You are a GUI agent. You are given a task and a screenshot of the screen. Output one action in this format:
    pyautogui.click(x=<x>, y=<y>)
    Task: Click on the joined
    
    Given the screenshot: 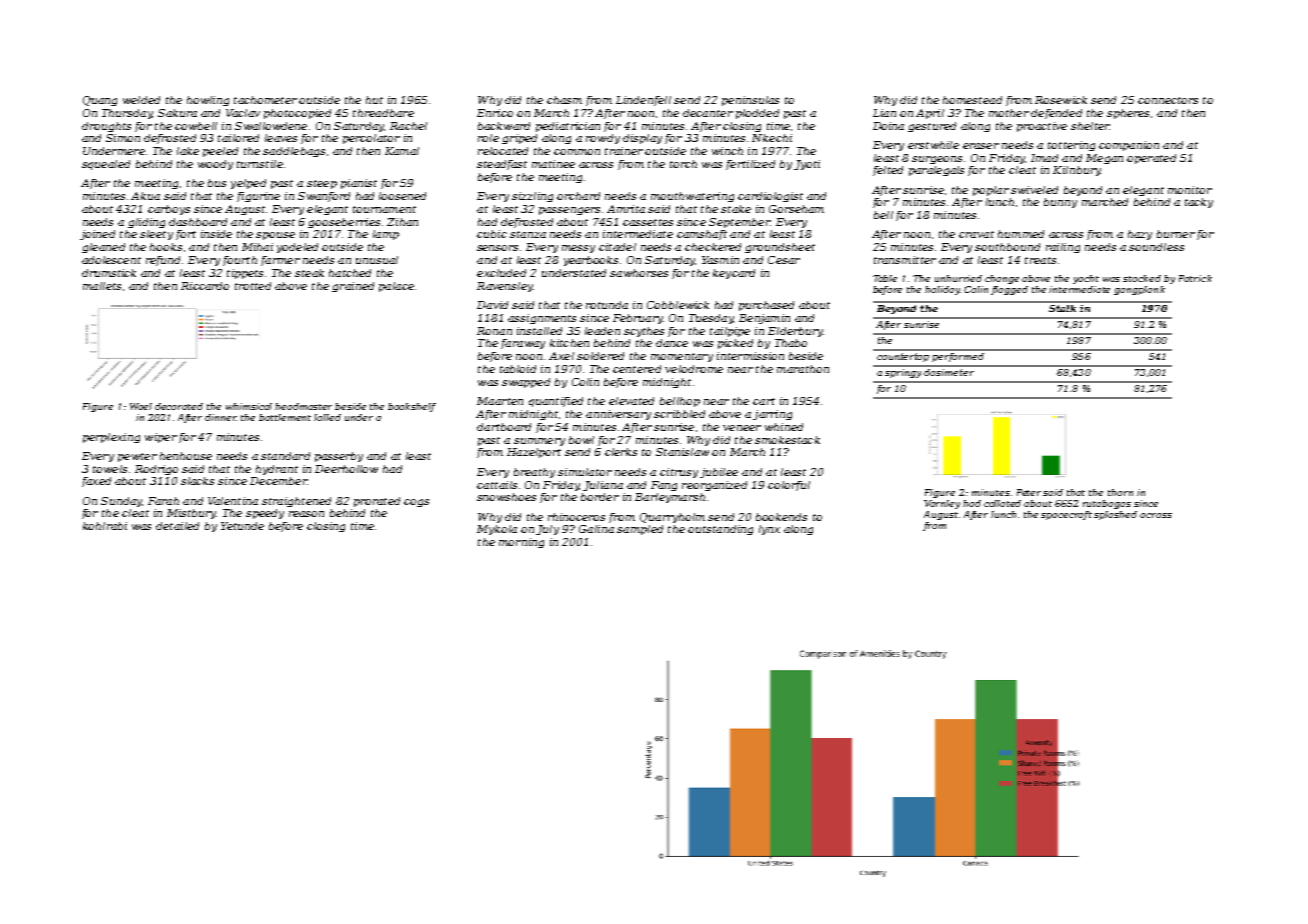 What is the action you would take?
    pyautogui.click(x=97, y=235)
